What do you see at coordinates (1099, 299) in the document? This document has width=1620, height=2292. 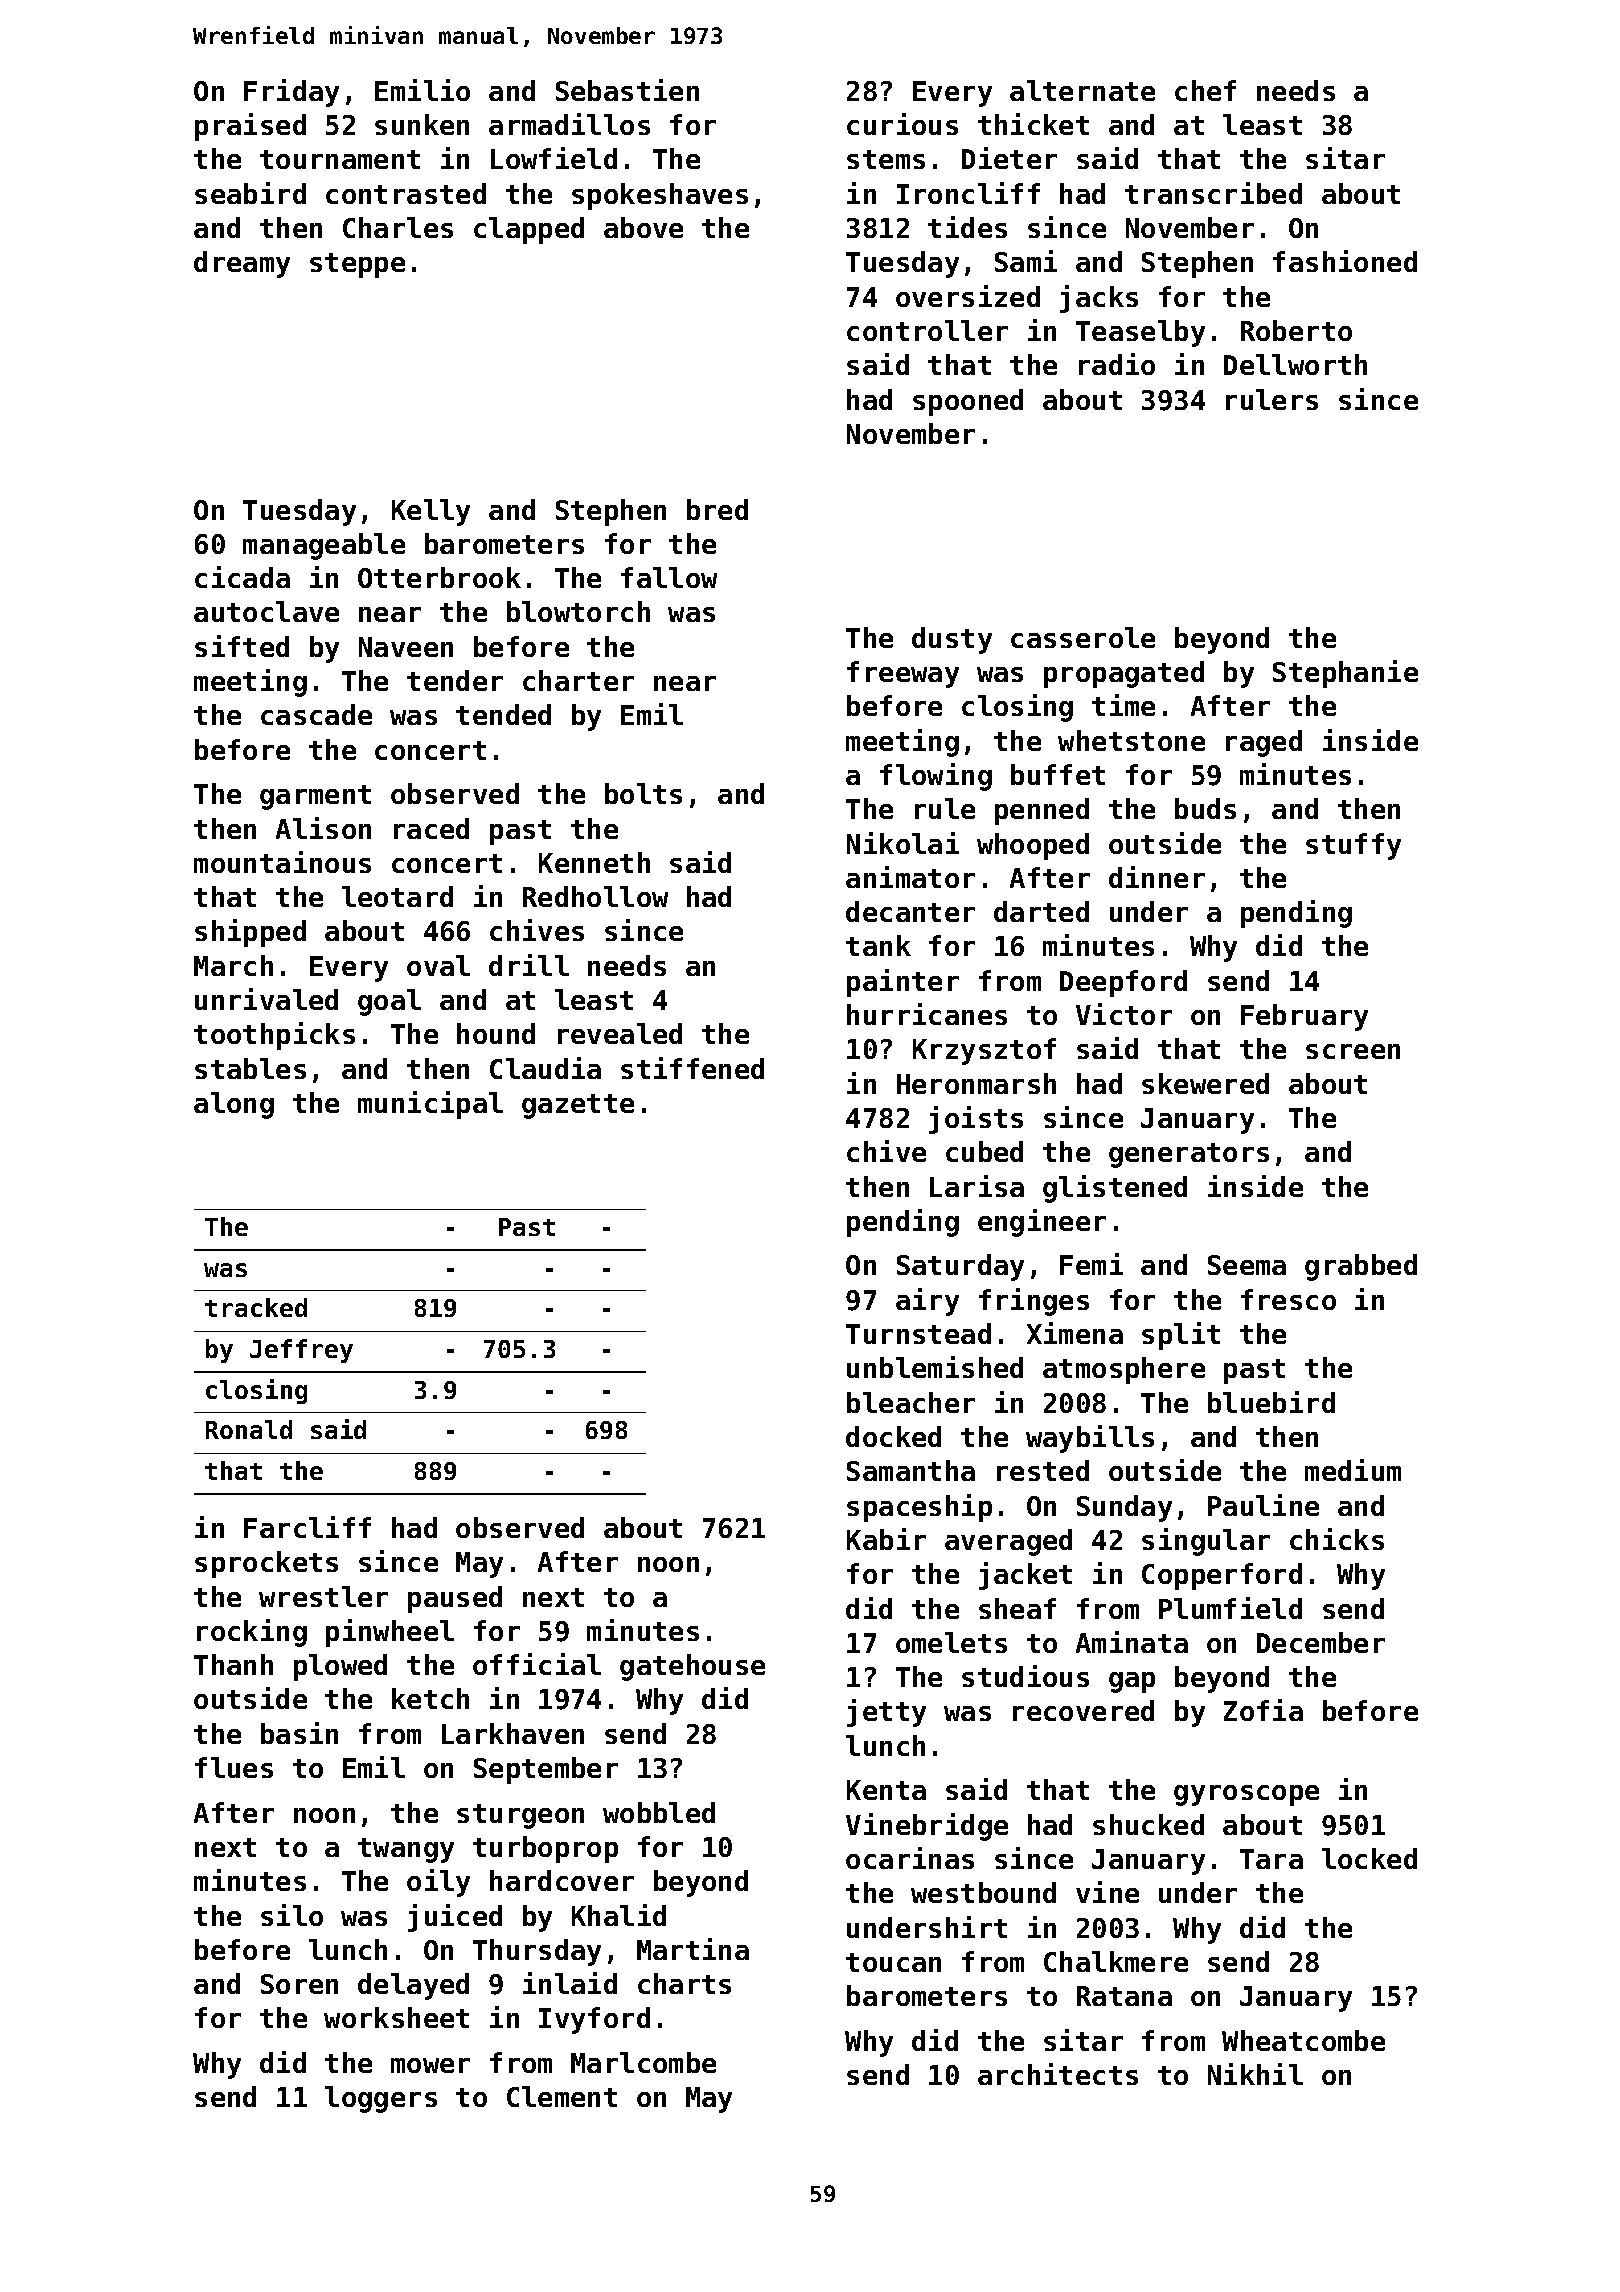 I see `jacks` at bounding box center [1099, 299].
